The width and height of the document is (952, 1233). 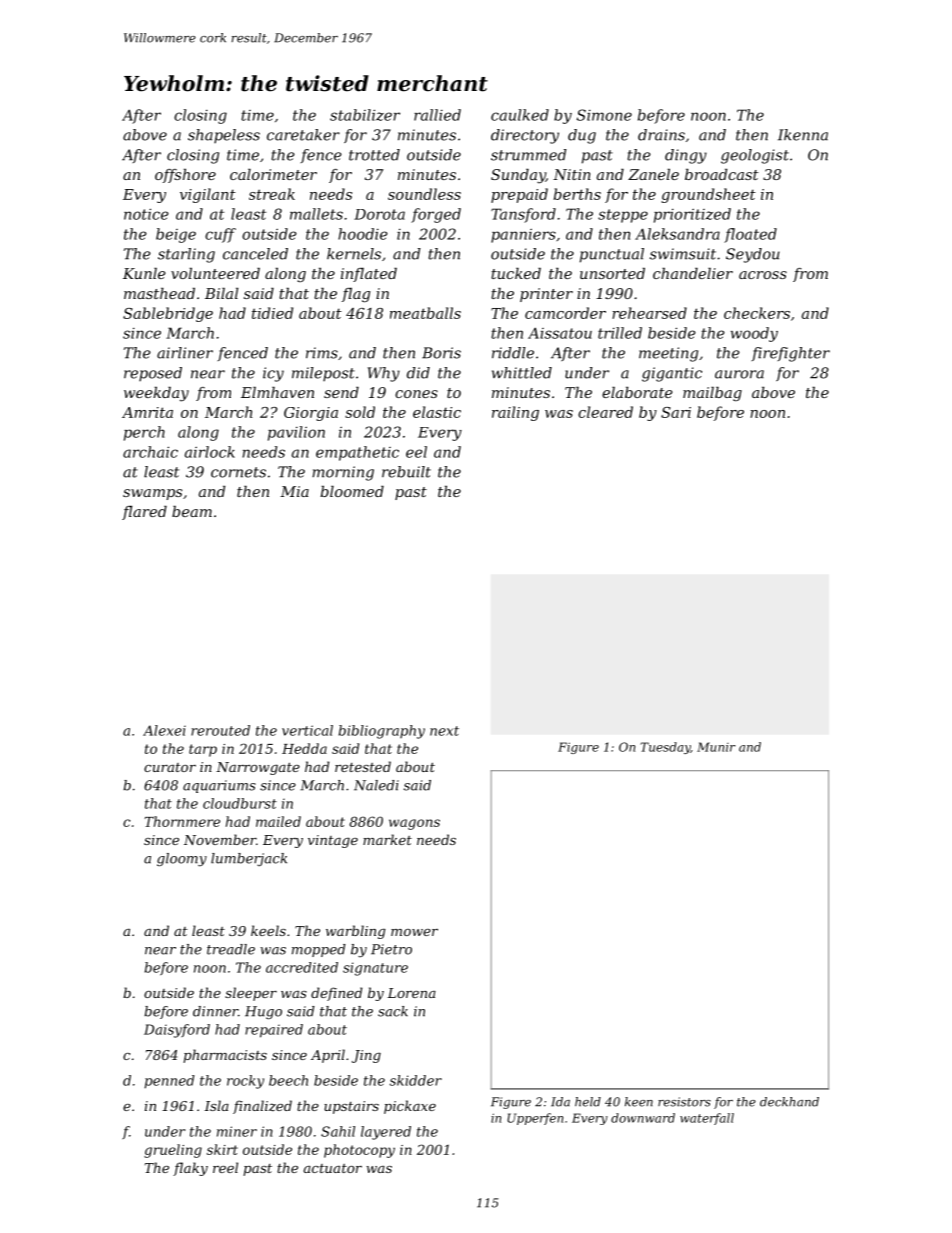 What do you see at coordinates (168, 314) in the document?
I see `Sablebridge` at bounding box center [168, 314].
